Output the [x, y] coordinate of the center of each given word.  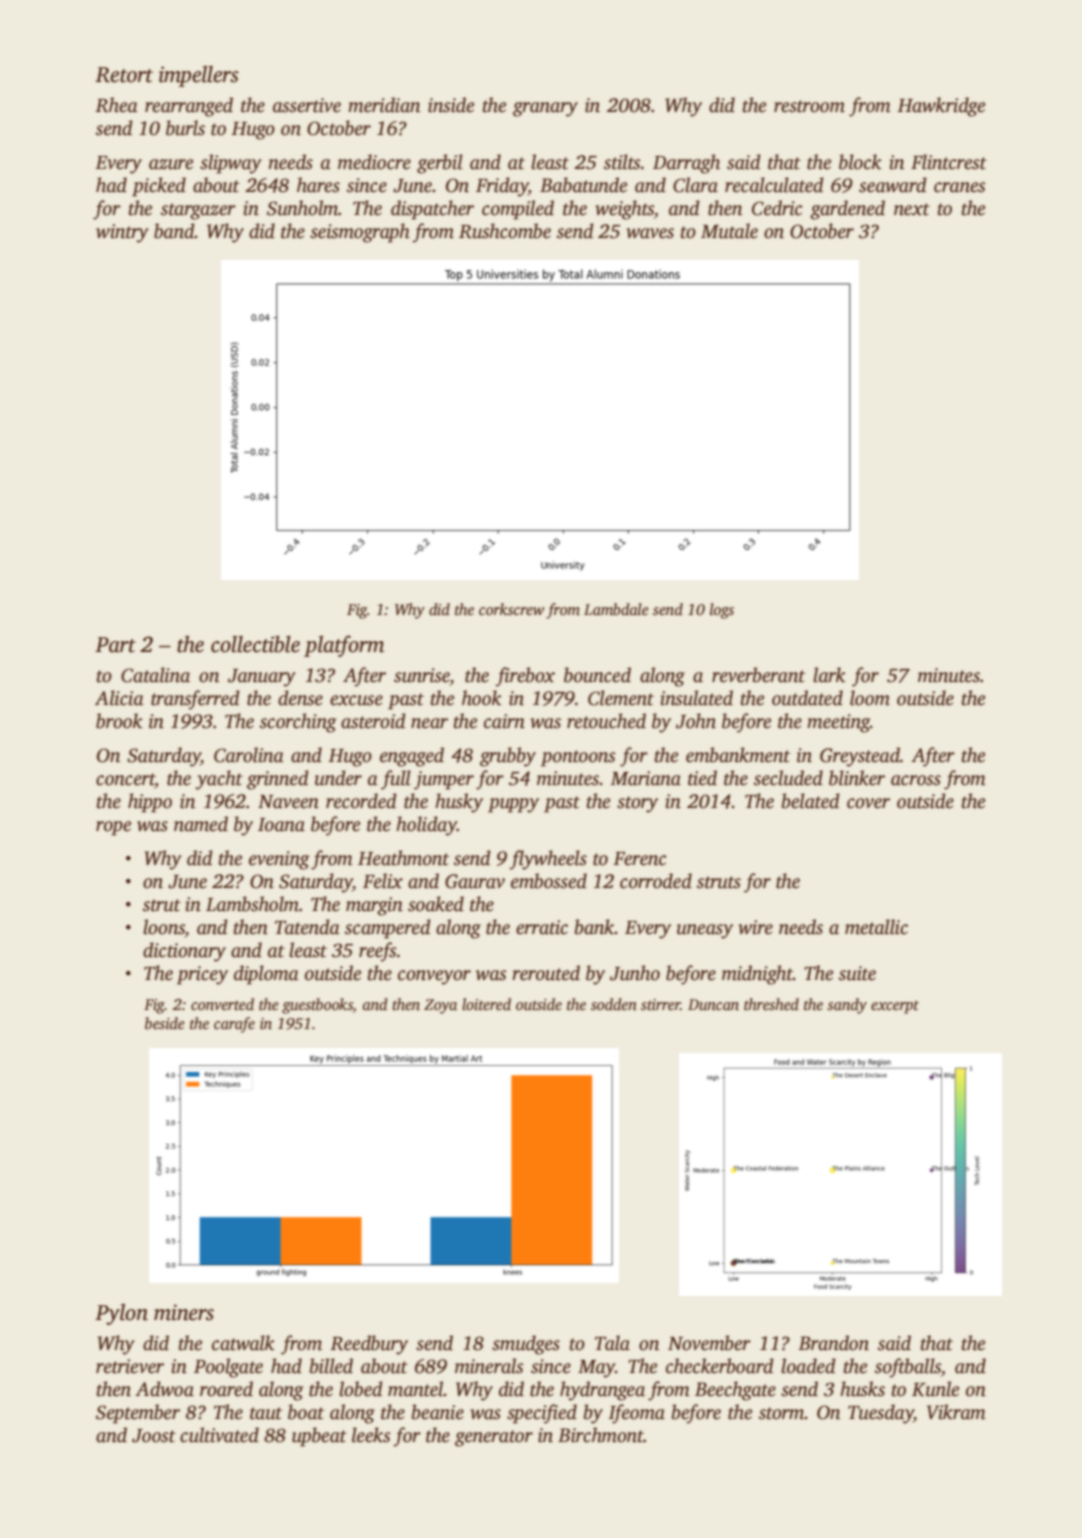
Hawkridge [941, 107]
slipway [231, 164]
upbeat [319, 1437]
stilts [622, 162]
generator [494, 1438]
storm [782, 1413]
